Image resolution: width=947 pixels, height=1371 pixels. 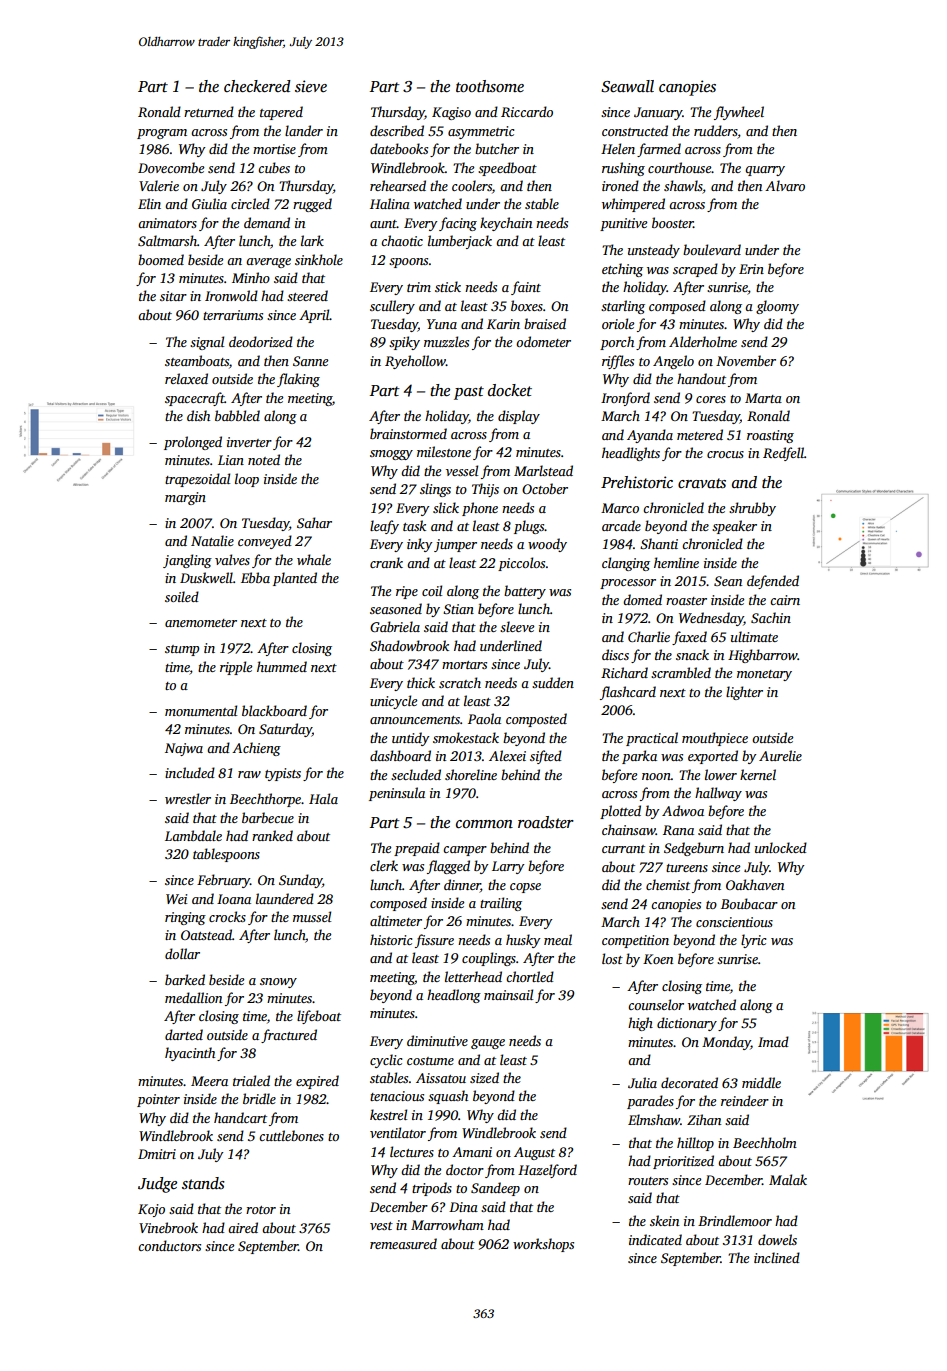 What do you see at coordinates (437, 1040) in the screenshot?
I see `diminutive` at bounding box center [437, 1040].
